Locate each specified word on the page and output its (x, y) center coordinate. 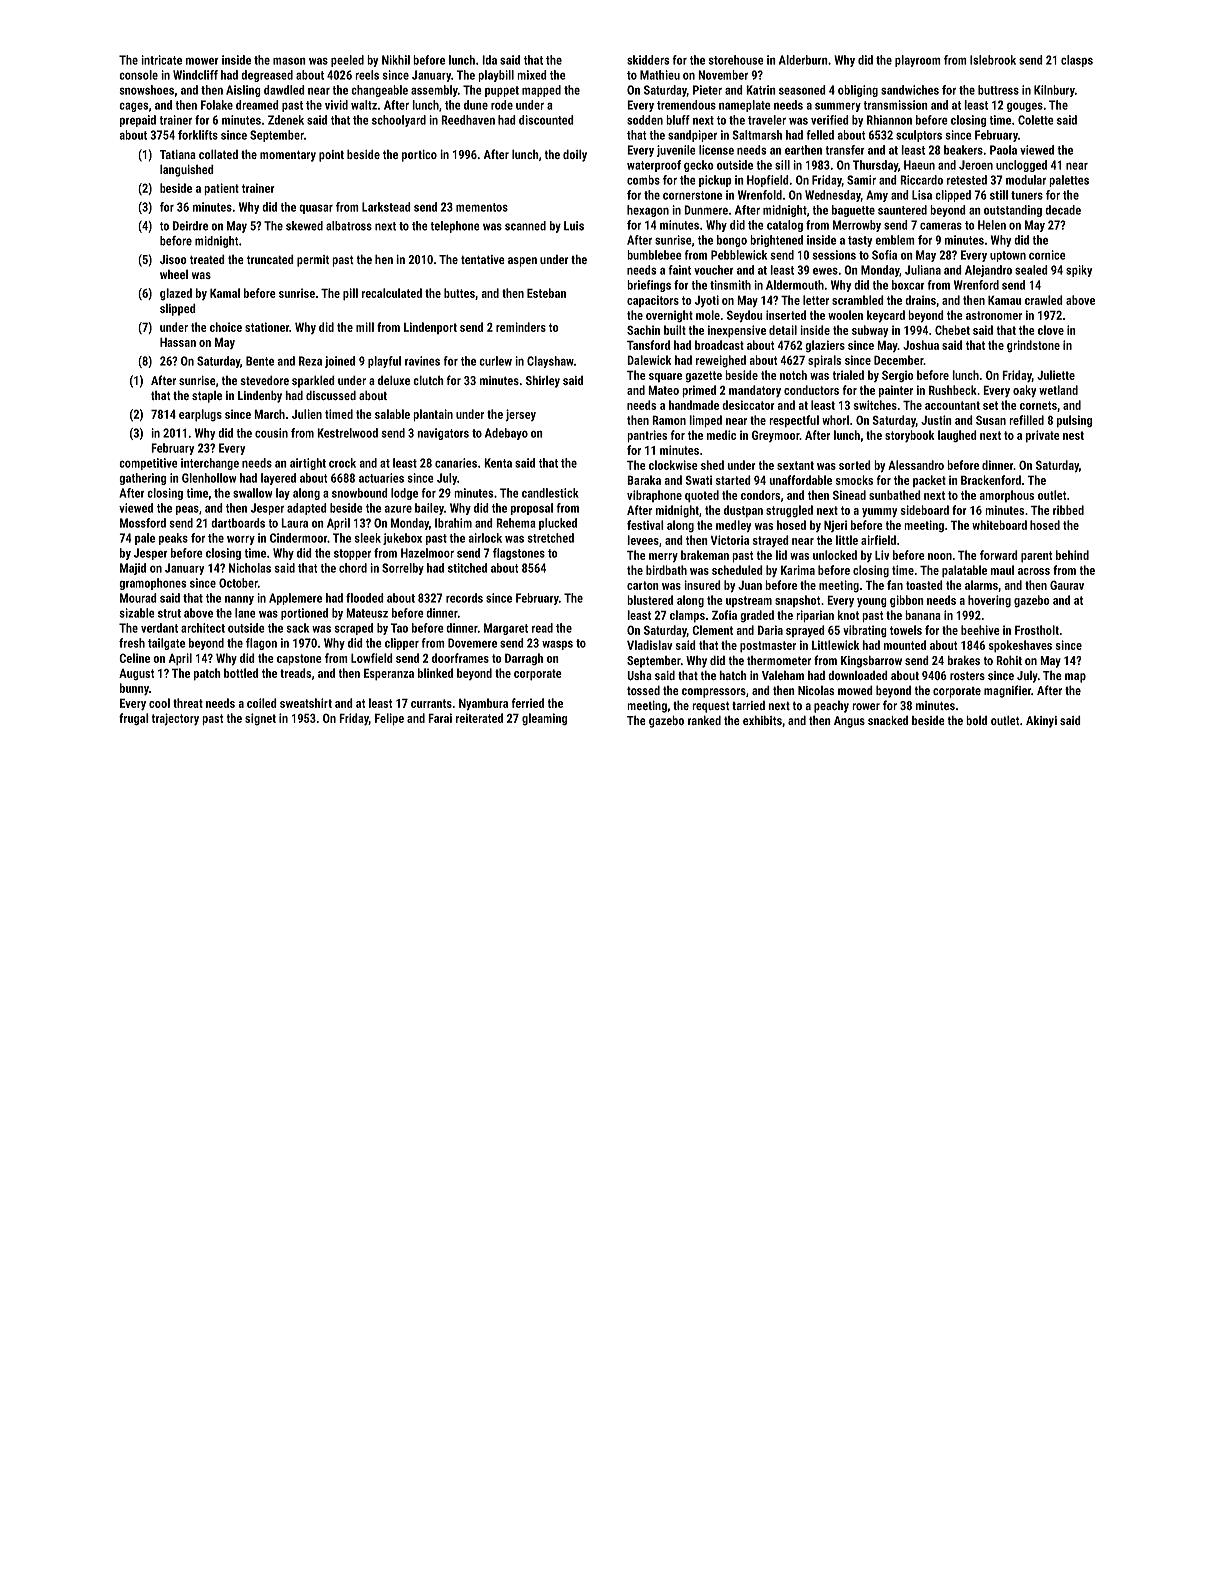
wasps (557, 645)
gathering (142, 479)
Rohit (1009, 660)
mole (708, 315)
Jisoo (173, 259)
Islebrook (993, 60)
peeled (347, 61)
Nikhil (396, 60)
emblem (895, 240)
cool (159, 703)
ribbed (1068, 510)
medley (733, 526)
